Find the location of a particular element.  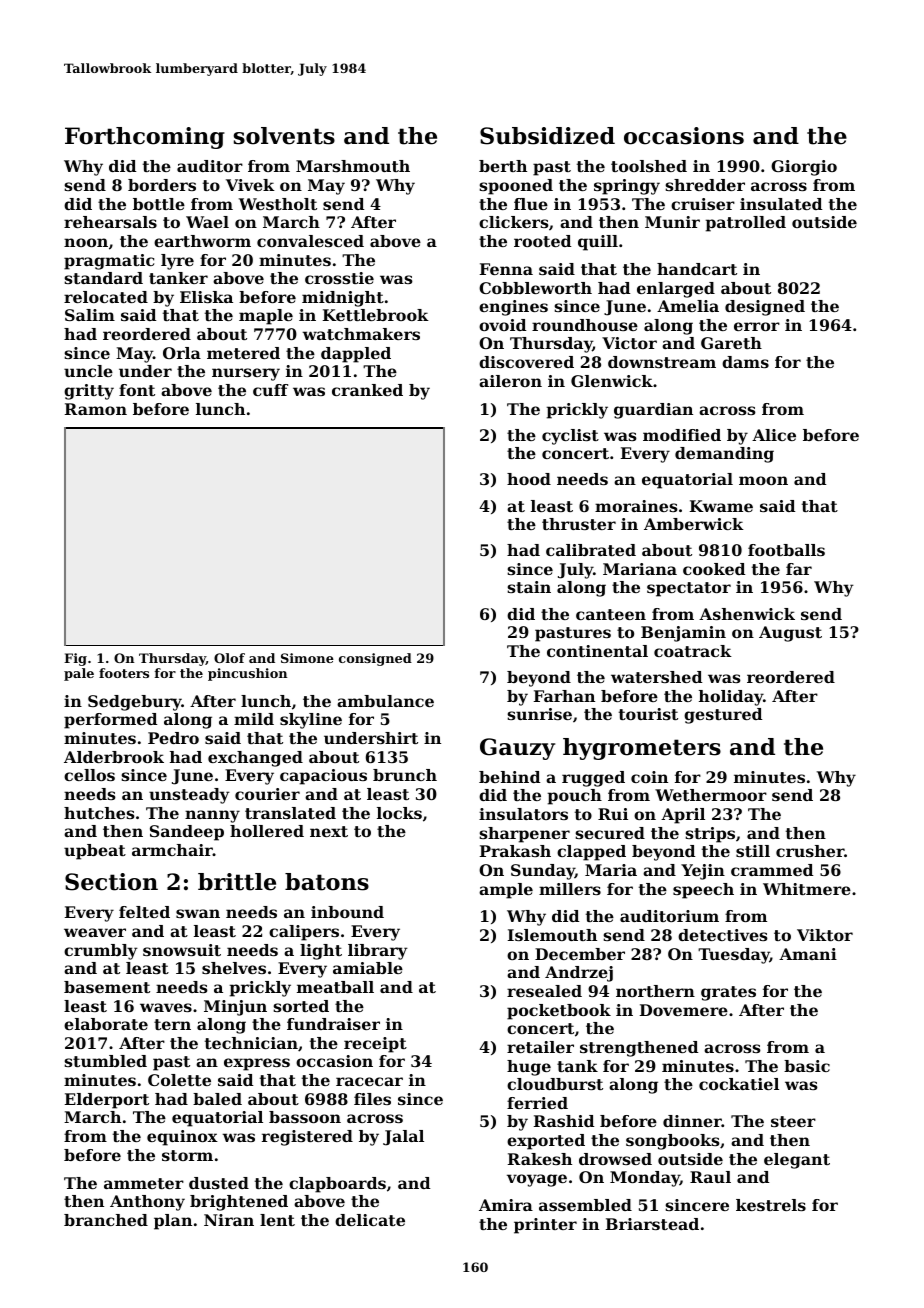

watchmakers is located at coordinates (361, 334).
